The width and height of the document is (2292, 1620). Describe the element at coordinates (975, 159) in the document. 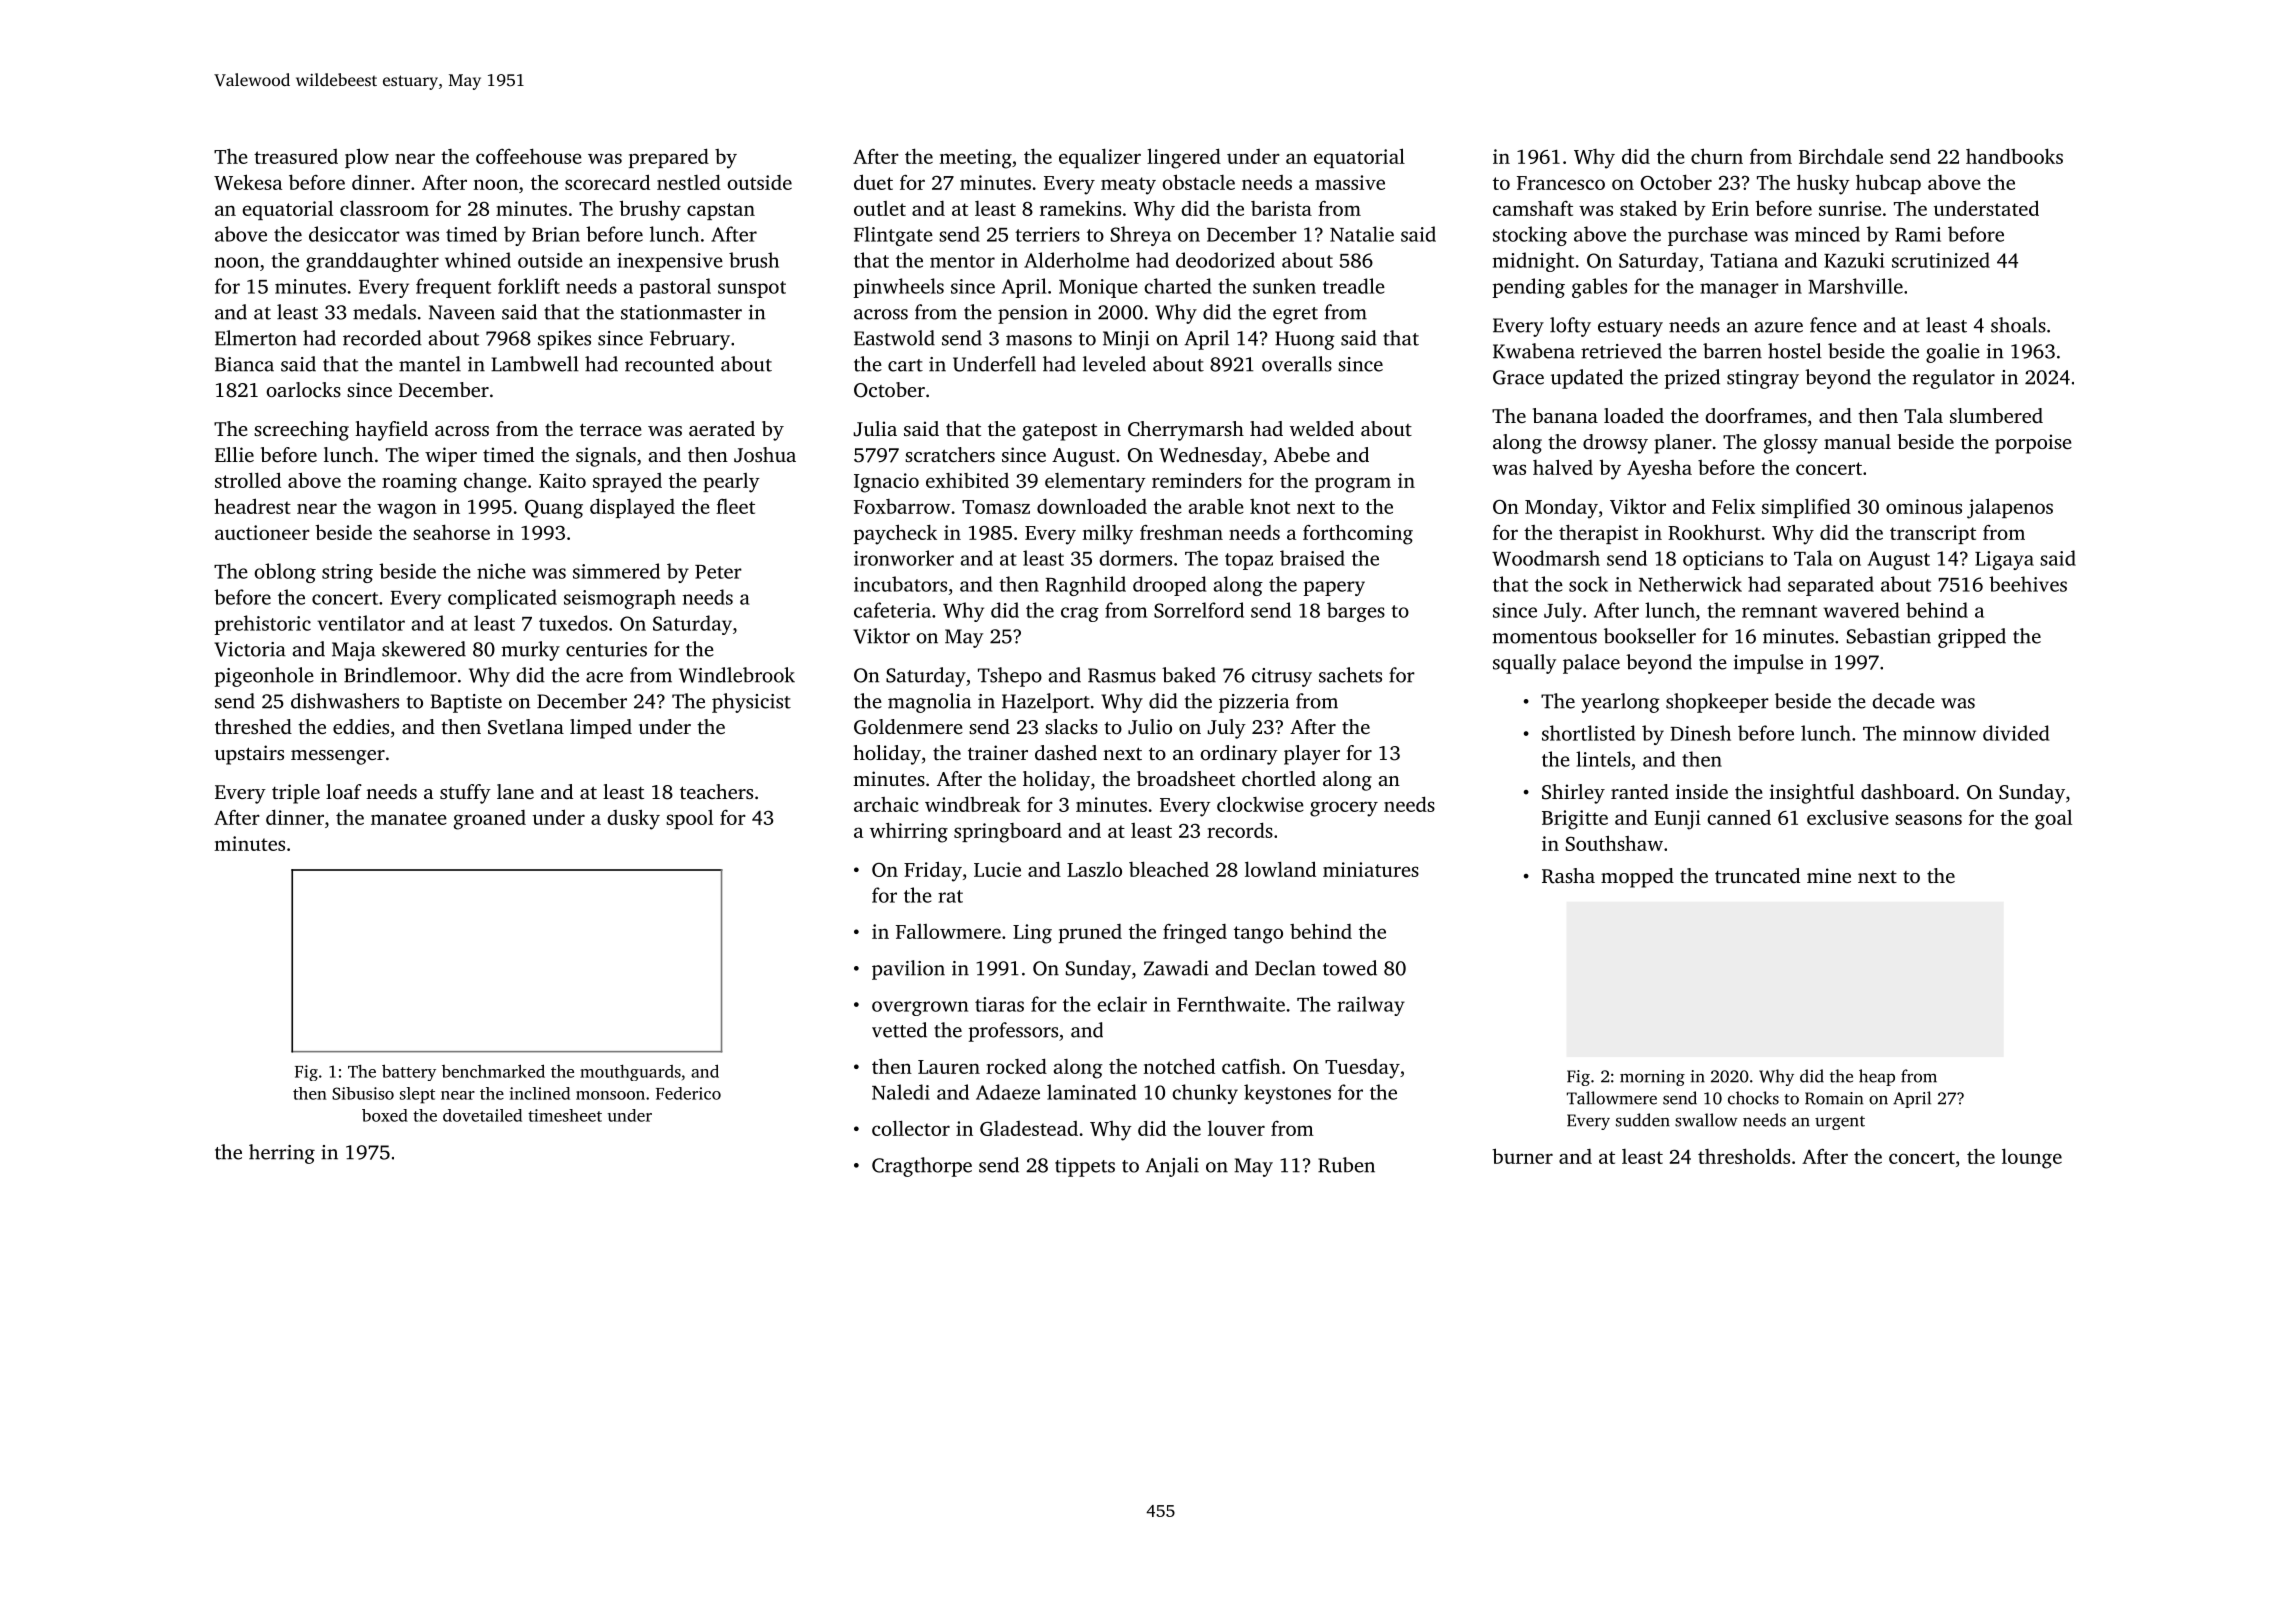

I see `meeting` at that location.
